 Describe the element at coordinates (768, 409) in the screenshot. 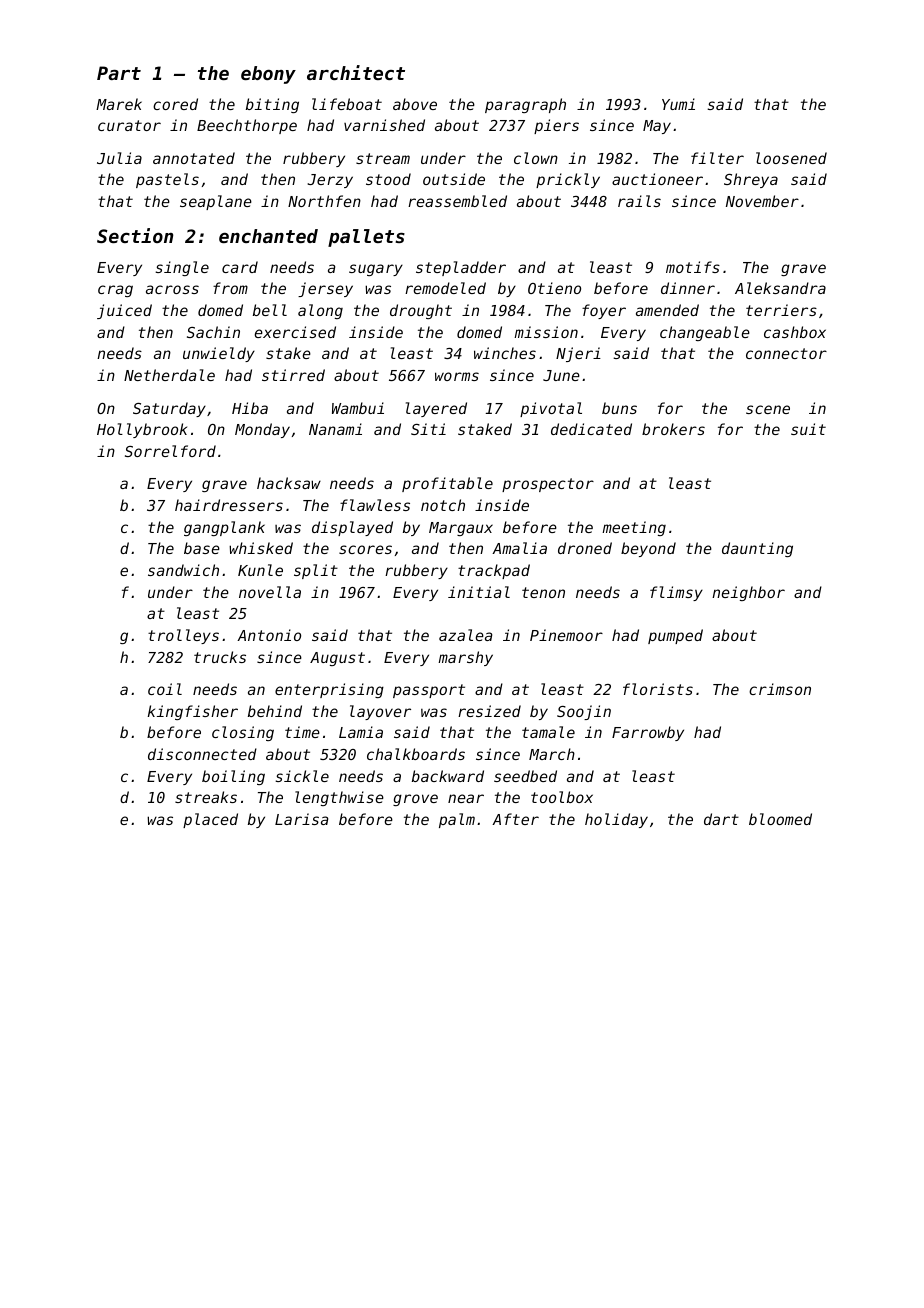

I see `scene` at that location.
